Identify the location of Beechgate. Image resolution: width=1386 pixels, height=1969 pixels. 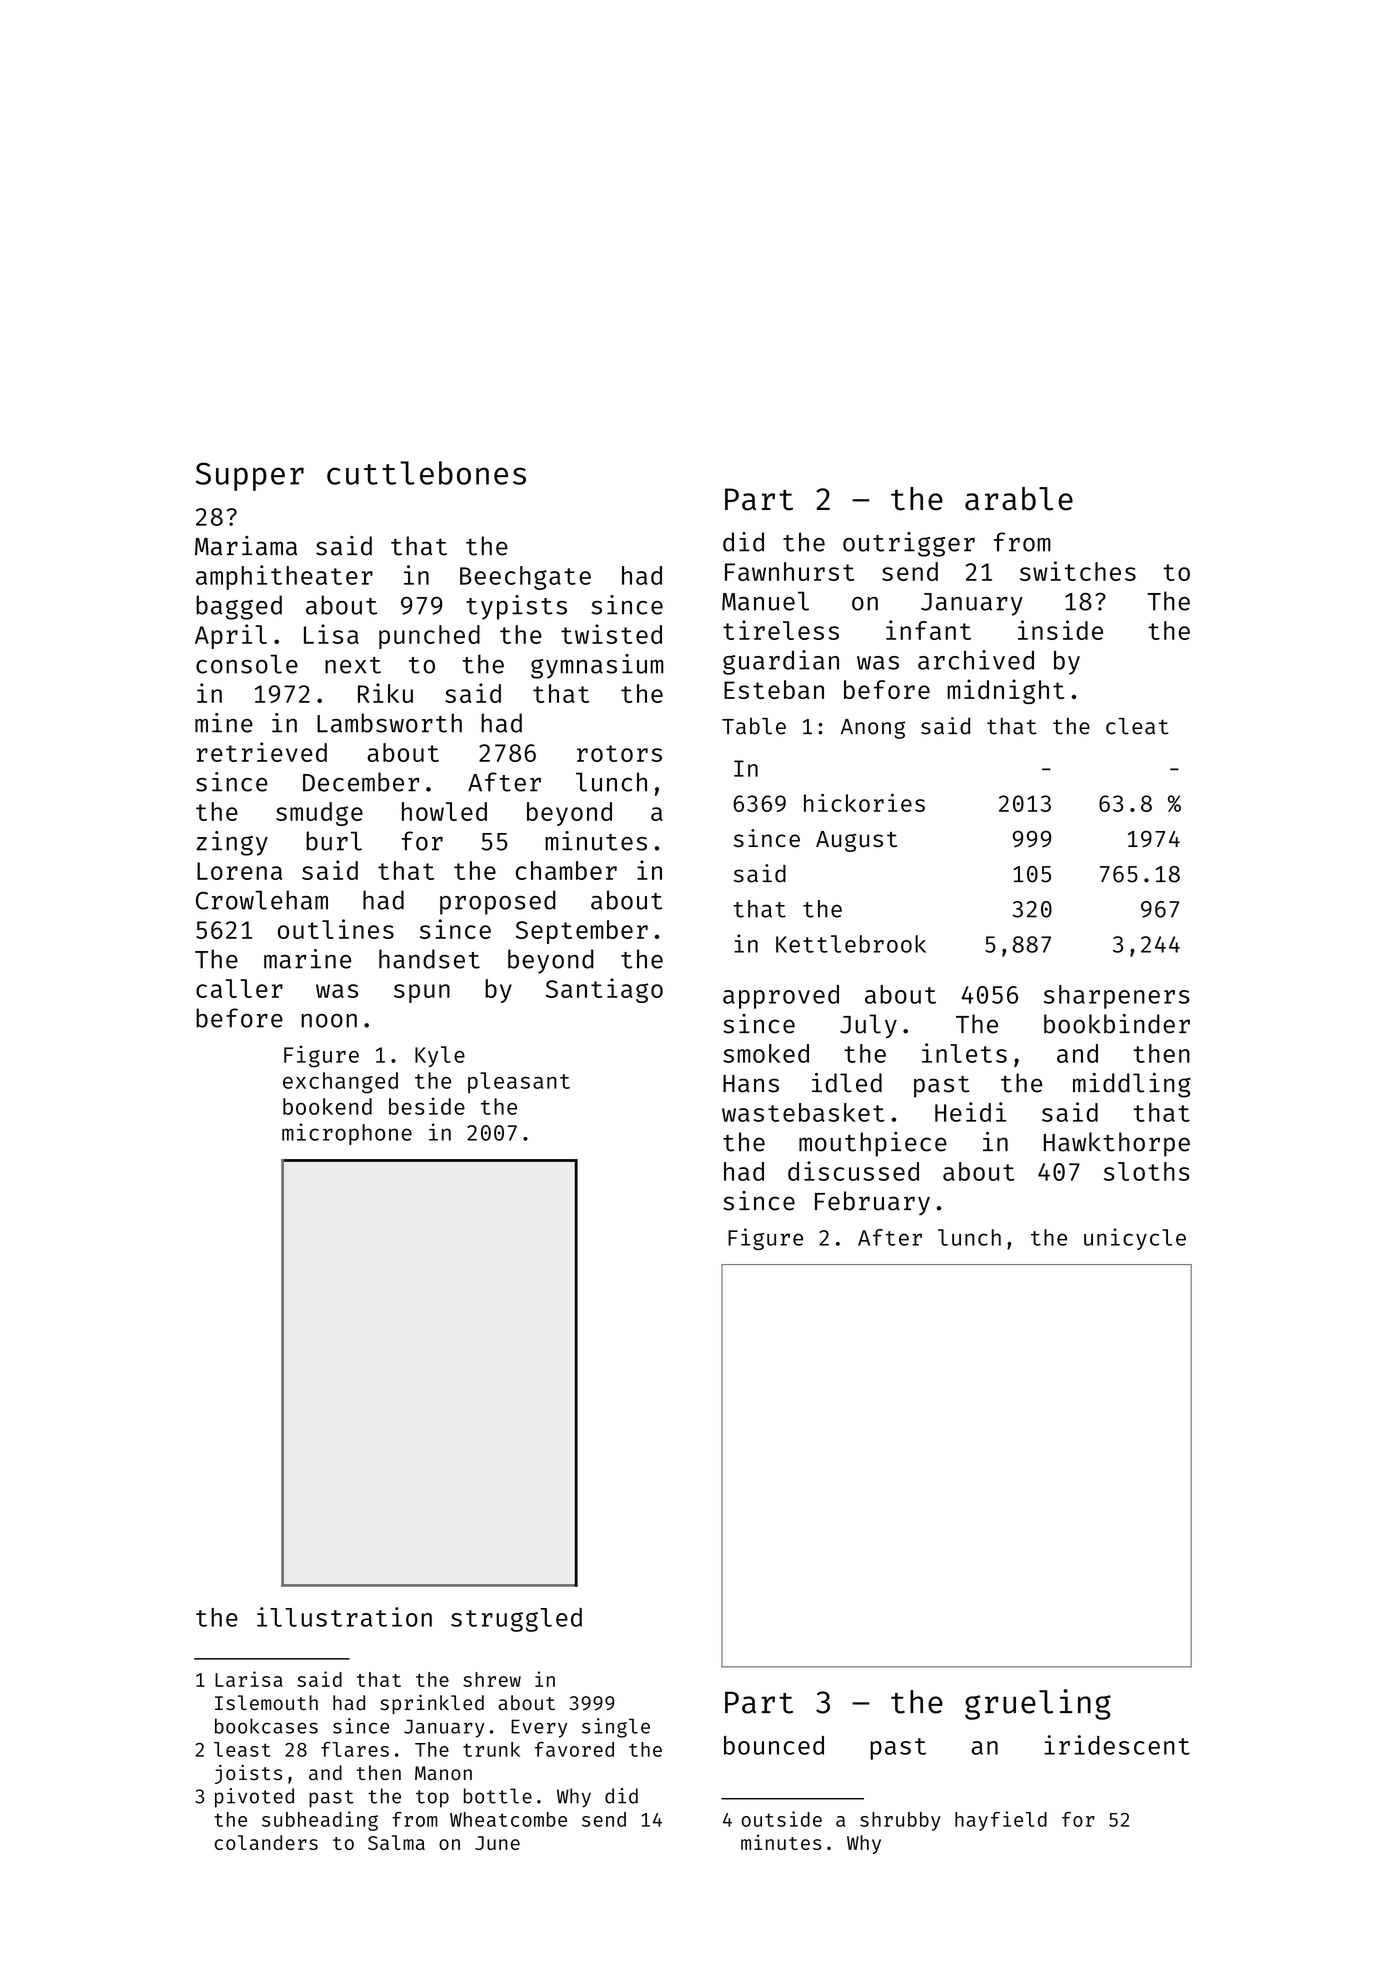
(525, 578).
